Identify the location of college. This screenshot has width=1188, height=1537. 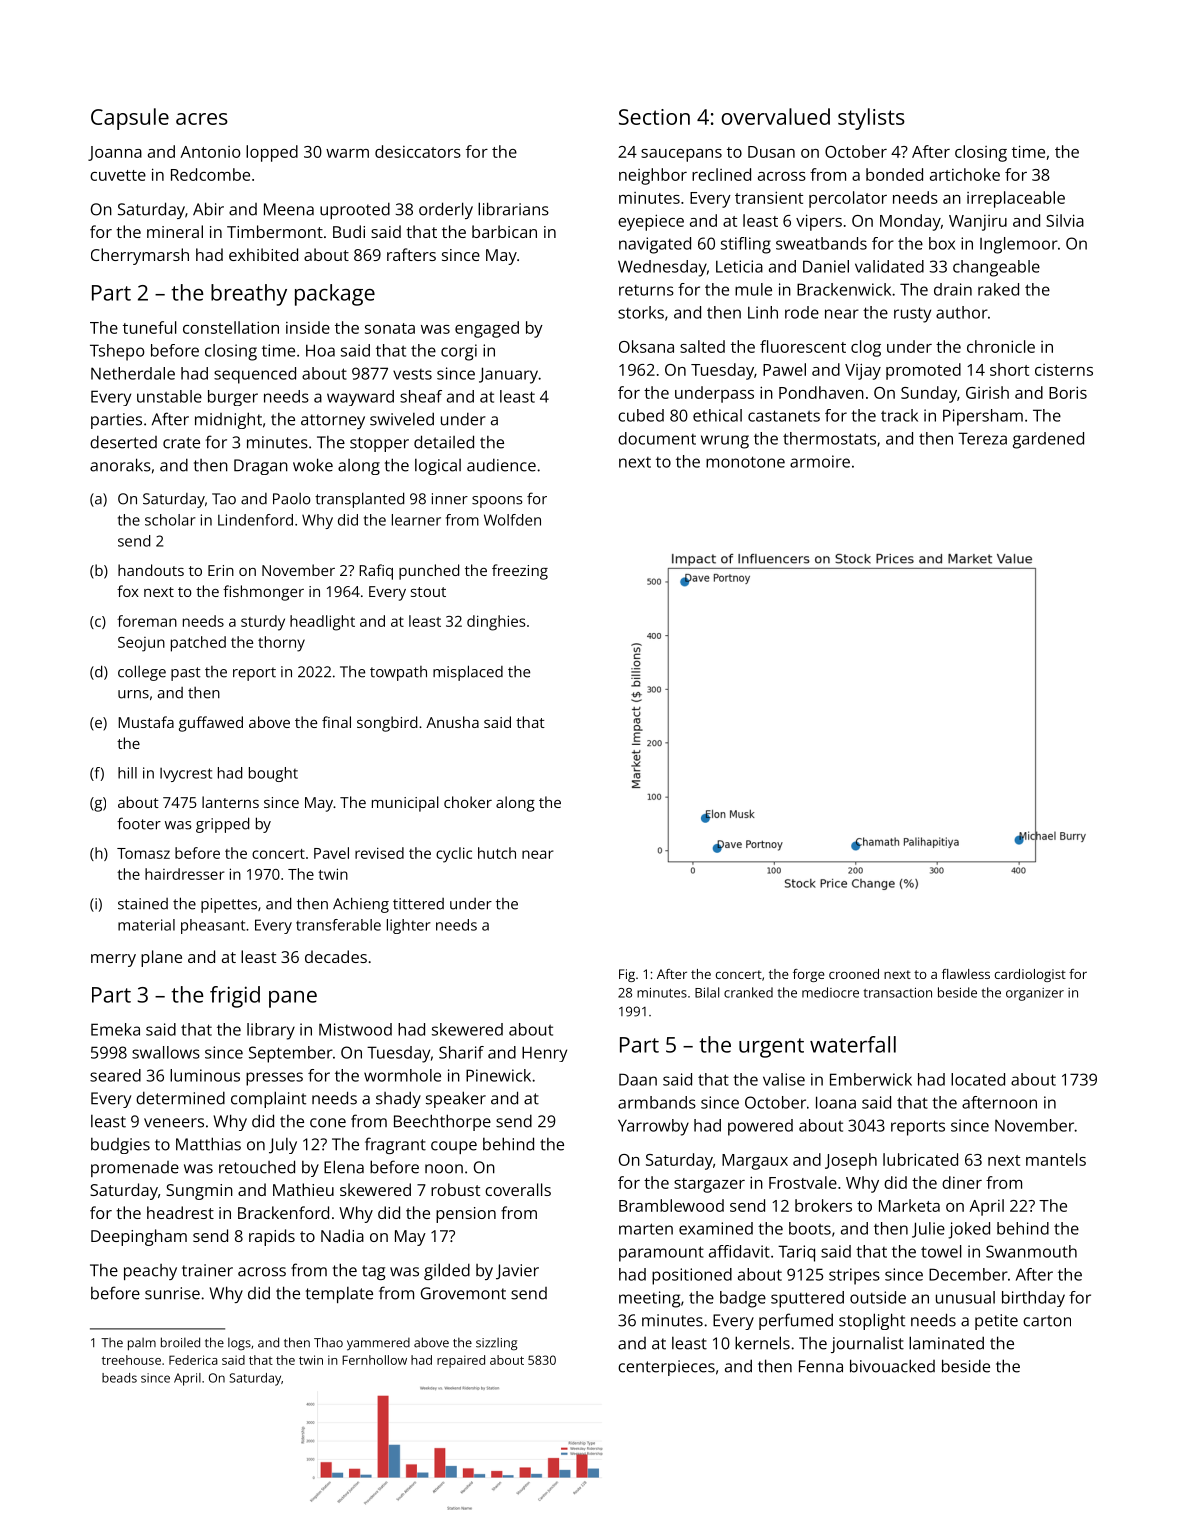
(142, 673).
